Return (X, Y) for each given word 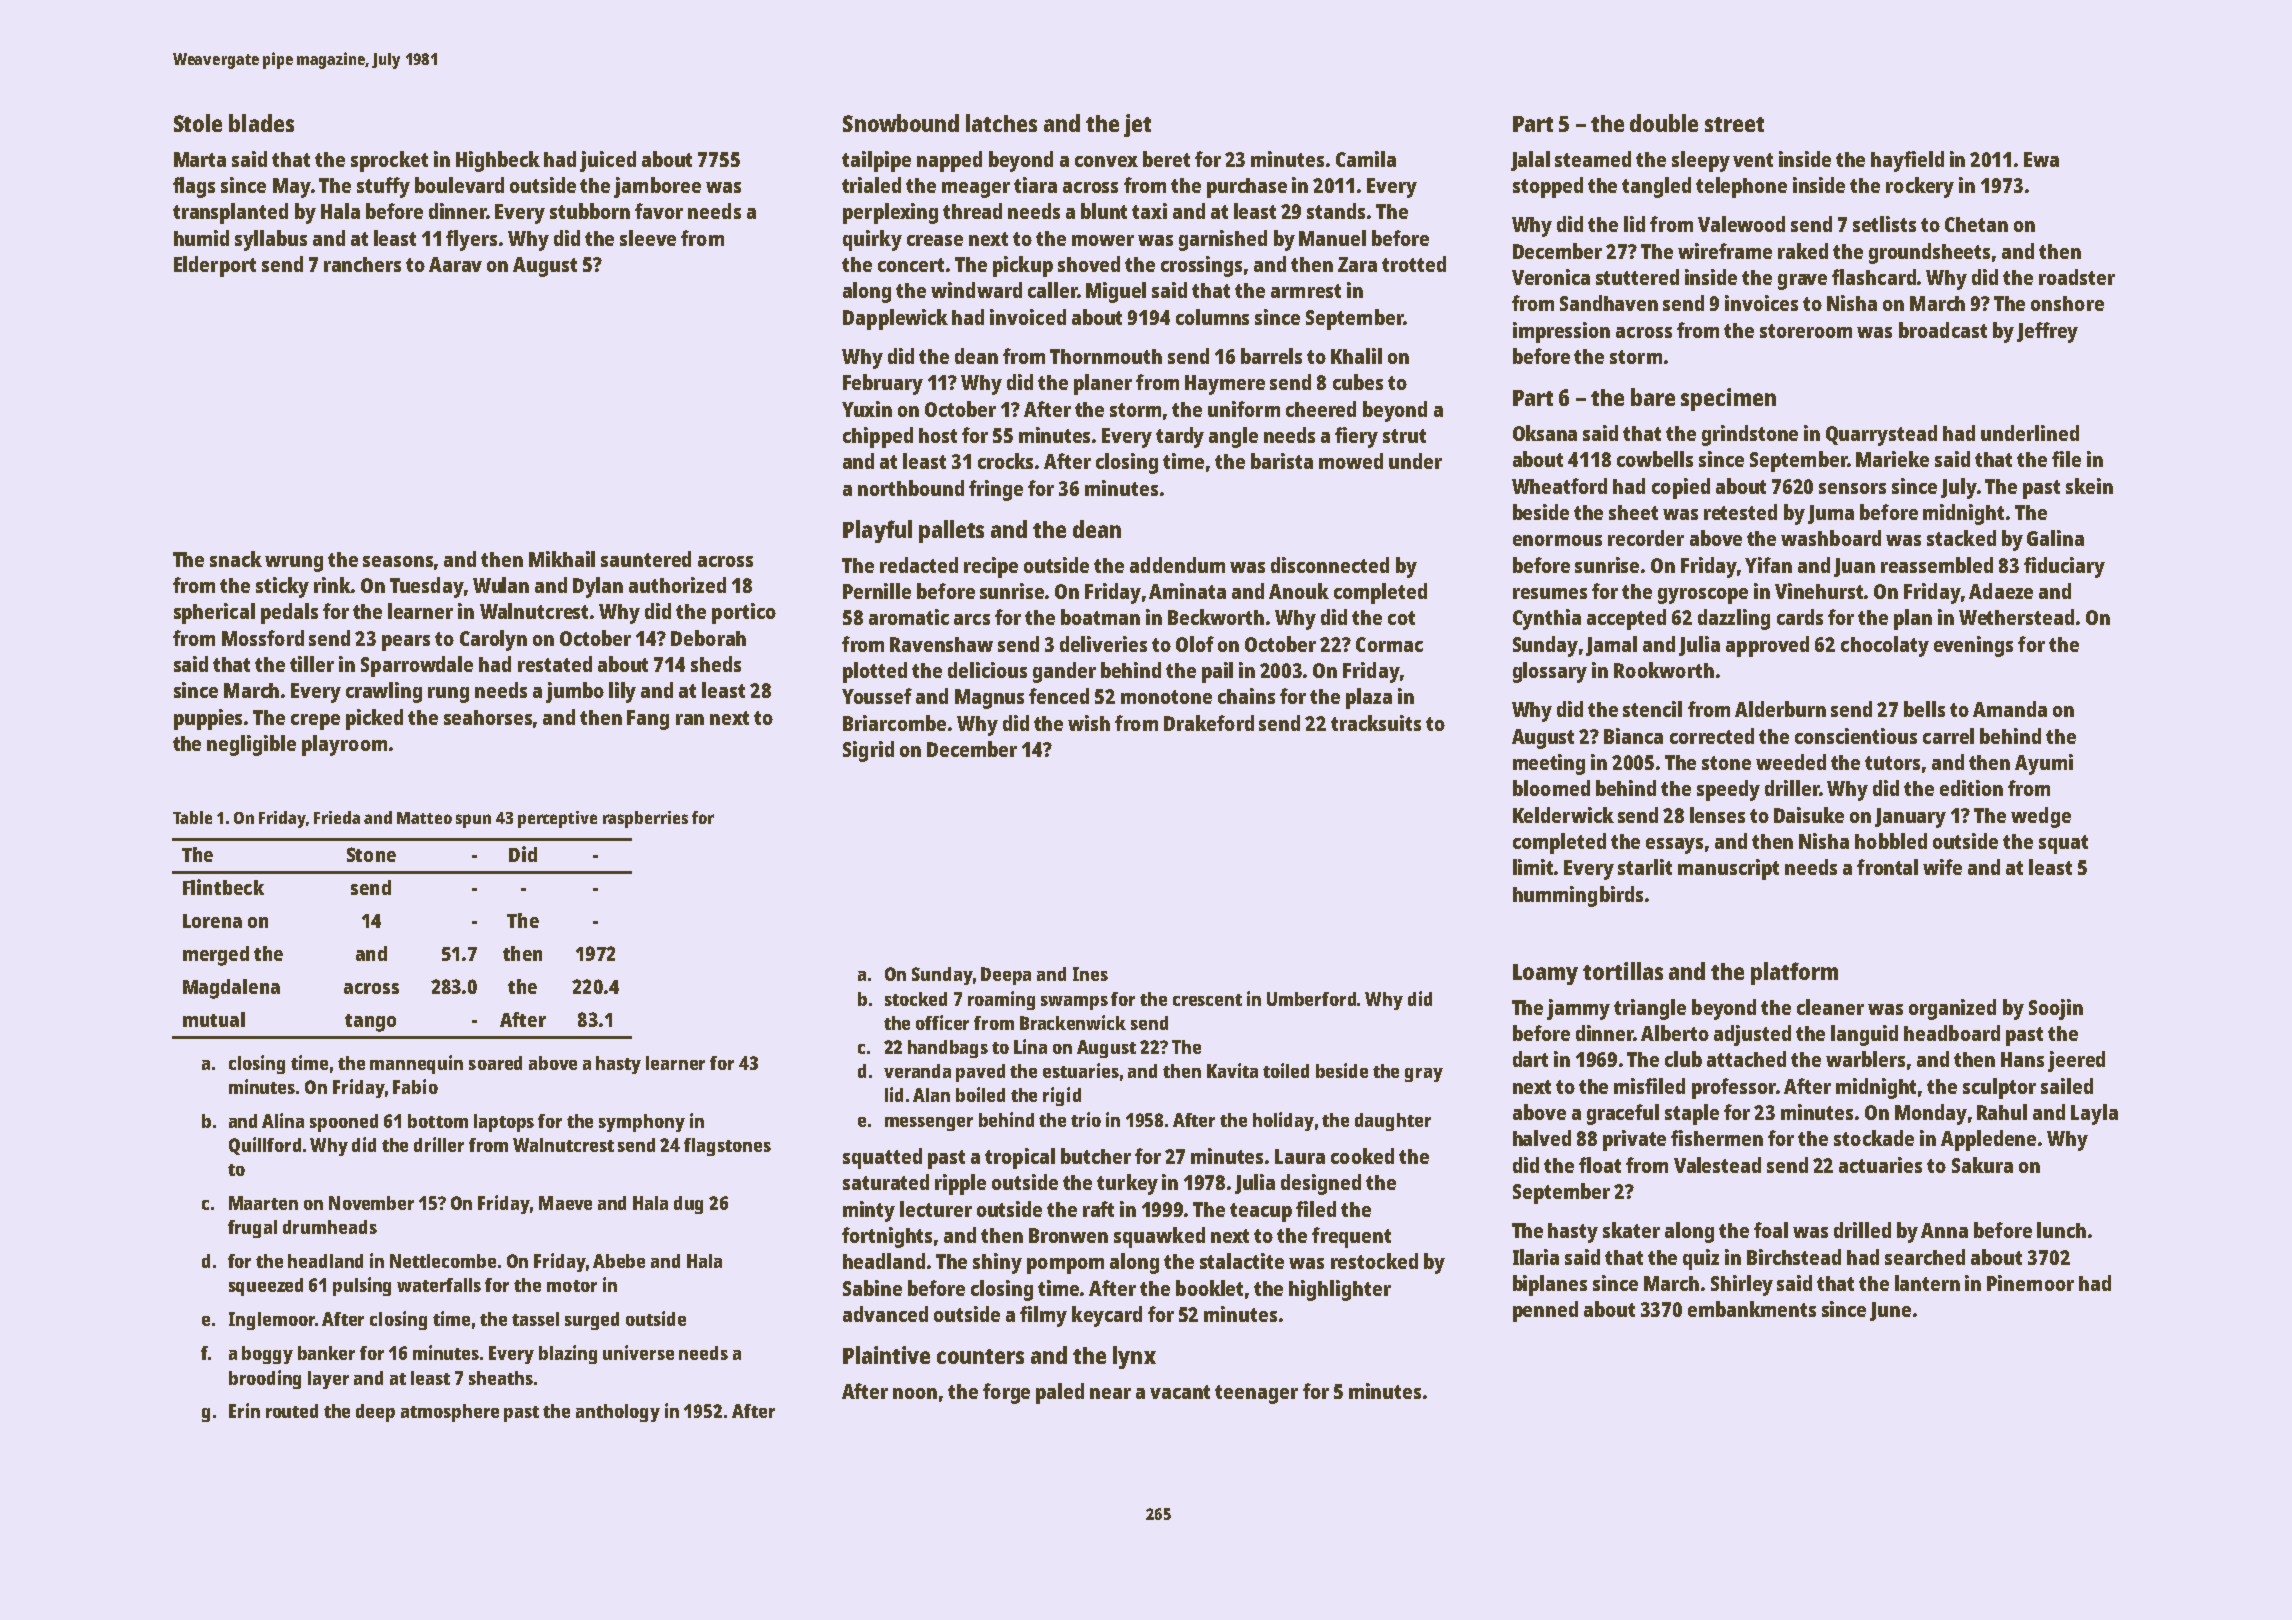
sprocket (389, 161)
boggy (267, 1355)
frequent (1351, 1237)
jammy (1578, 1009)
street (1734, 124)
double (1664, 123)
